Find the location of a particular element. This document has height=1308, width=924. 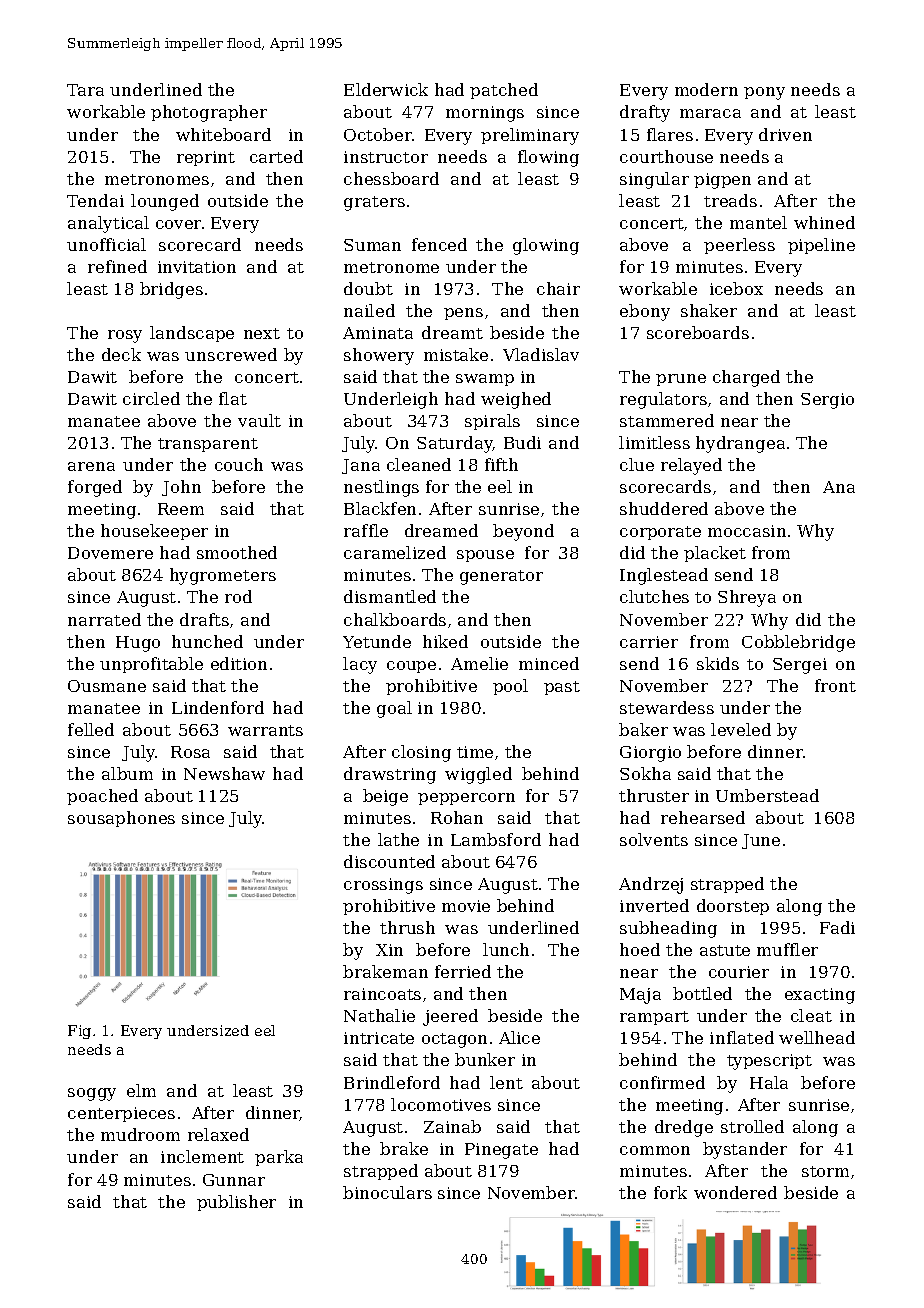

dismantled is located at coordinates (390, 596).
